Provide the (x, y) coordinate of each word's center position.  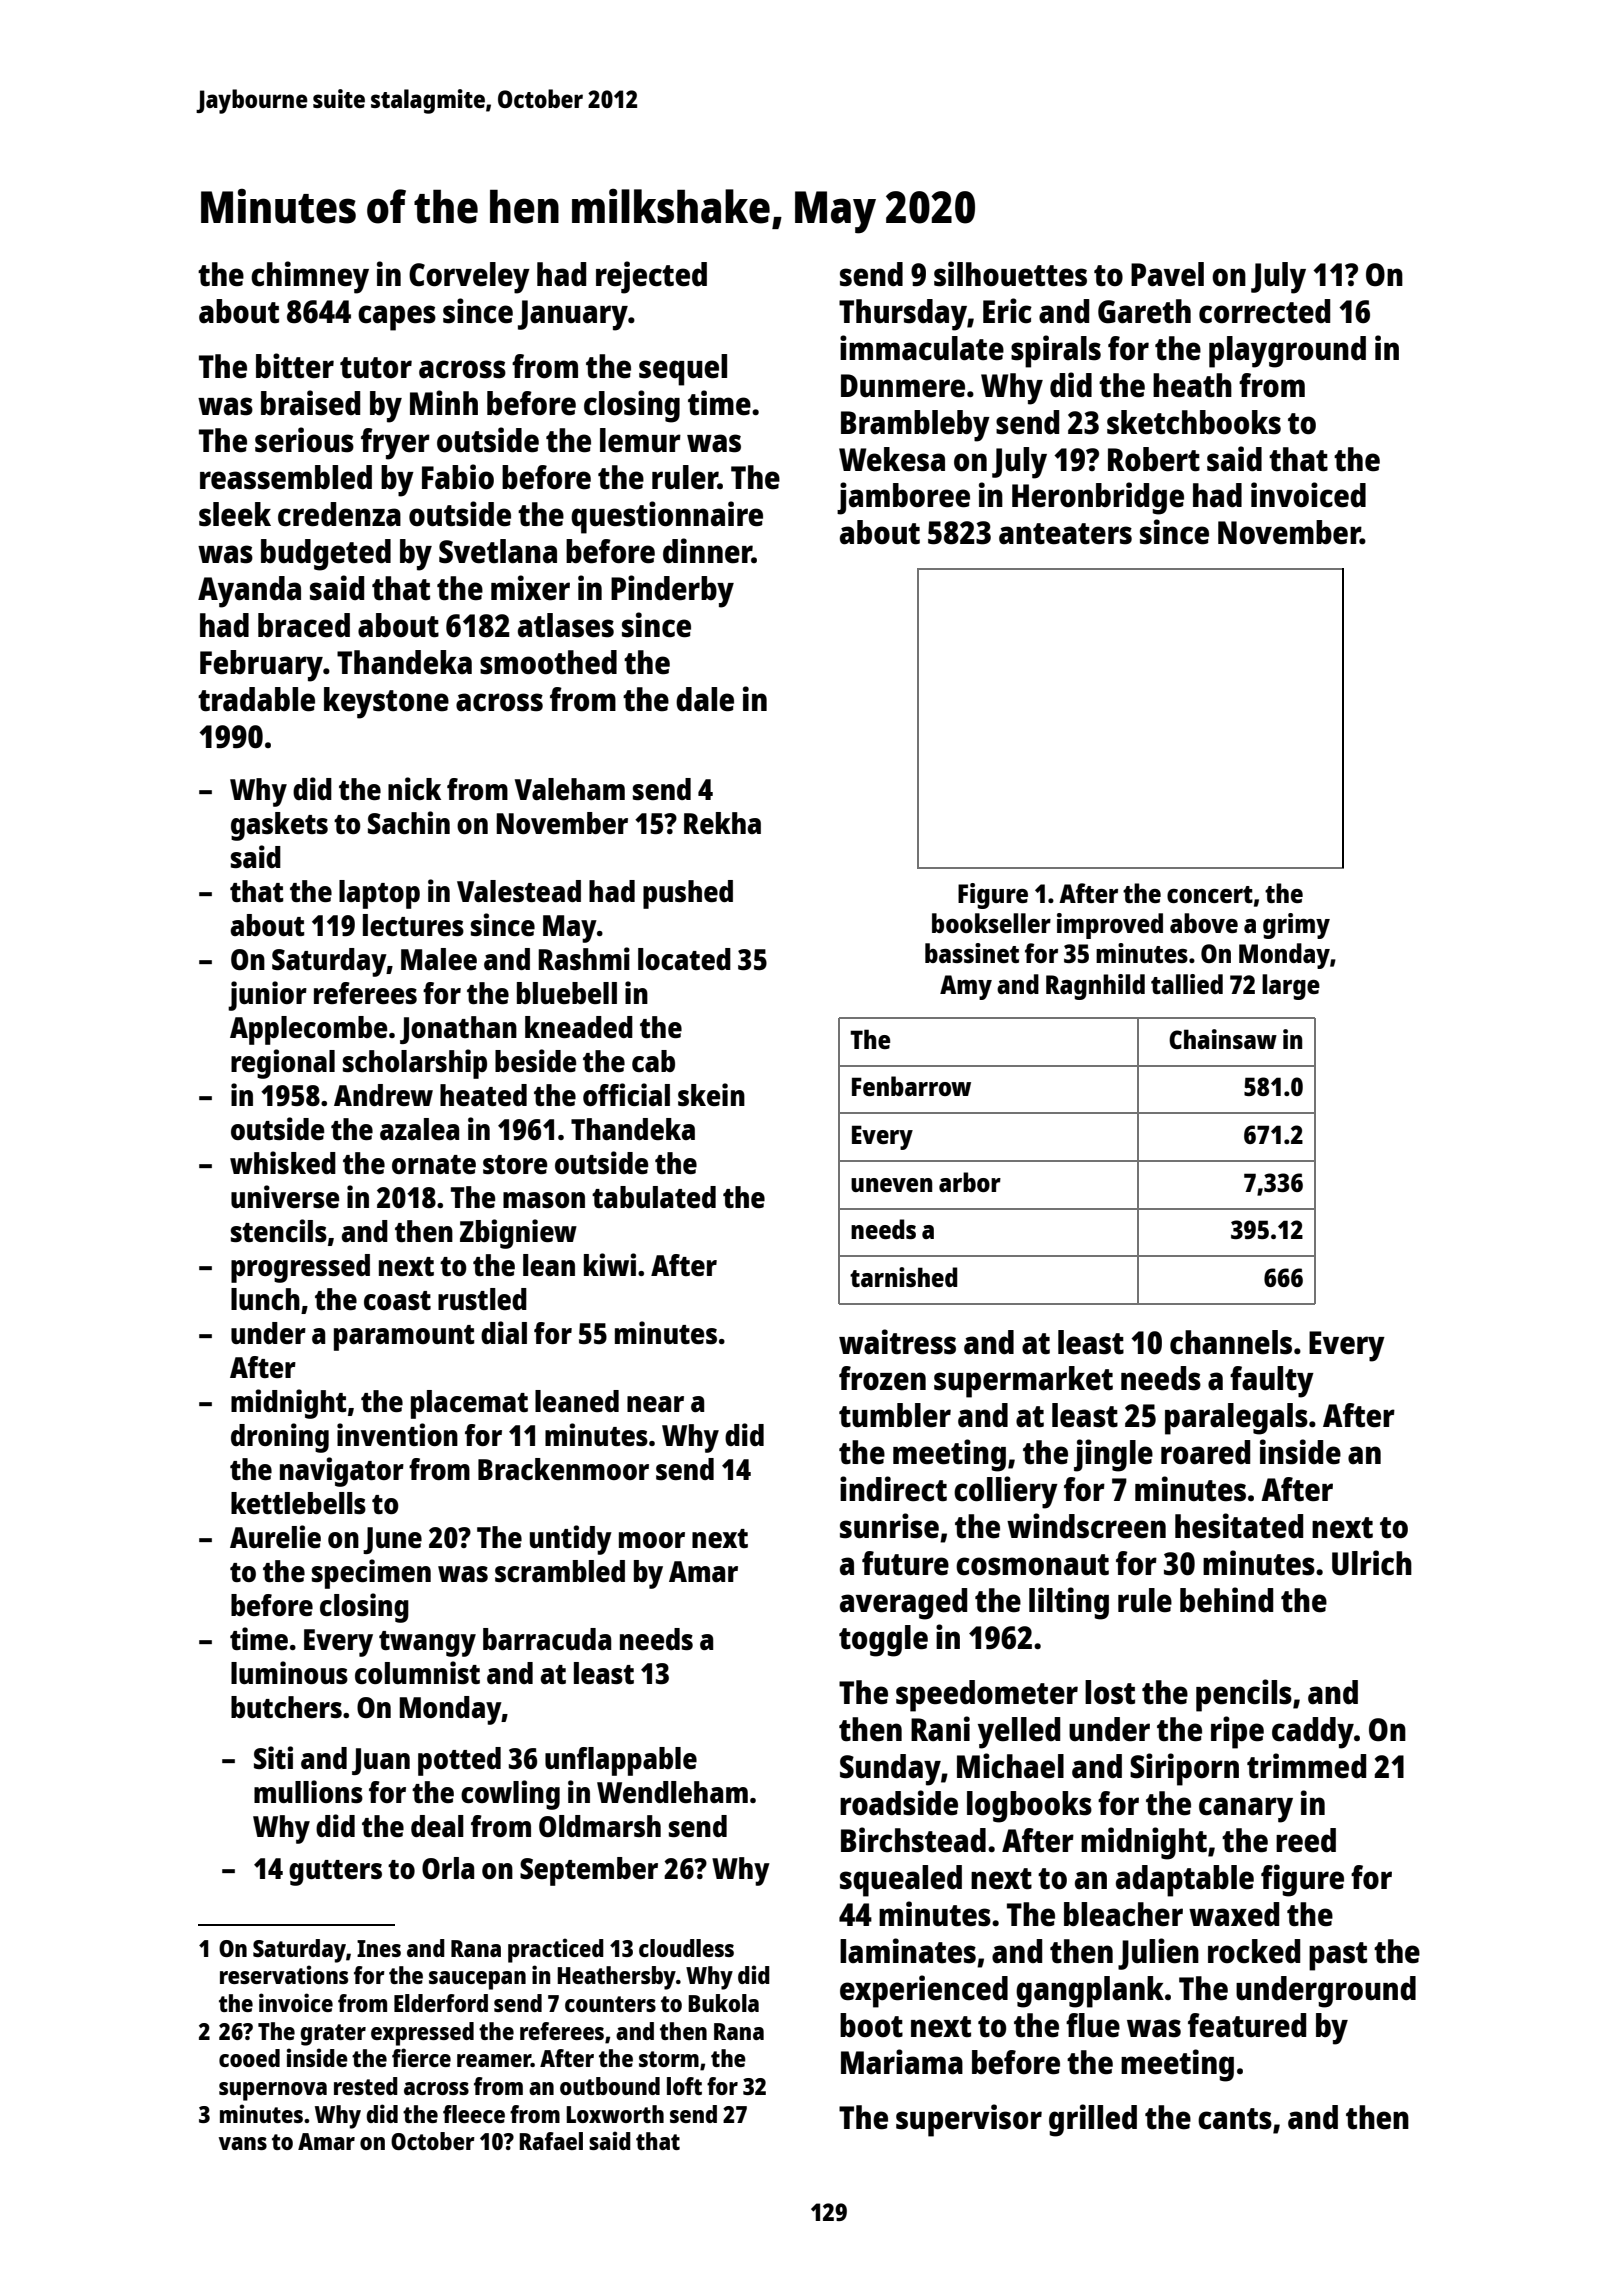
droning (280, 1438)
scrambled (560, 1571)
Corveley (469, 278)
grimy (1296, 926)
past (1338, 1956)
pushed (688, 894)
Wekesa (892, 459)
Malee (439, 959)
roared (1205, 1452)
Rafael (551, 2141)
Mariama (902, 2062)
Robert (1154, 459)
